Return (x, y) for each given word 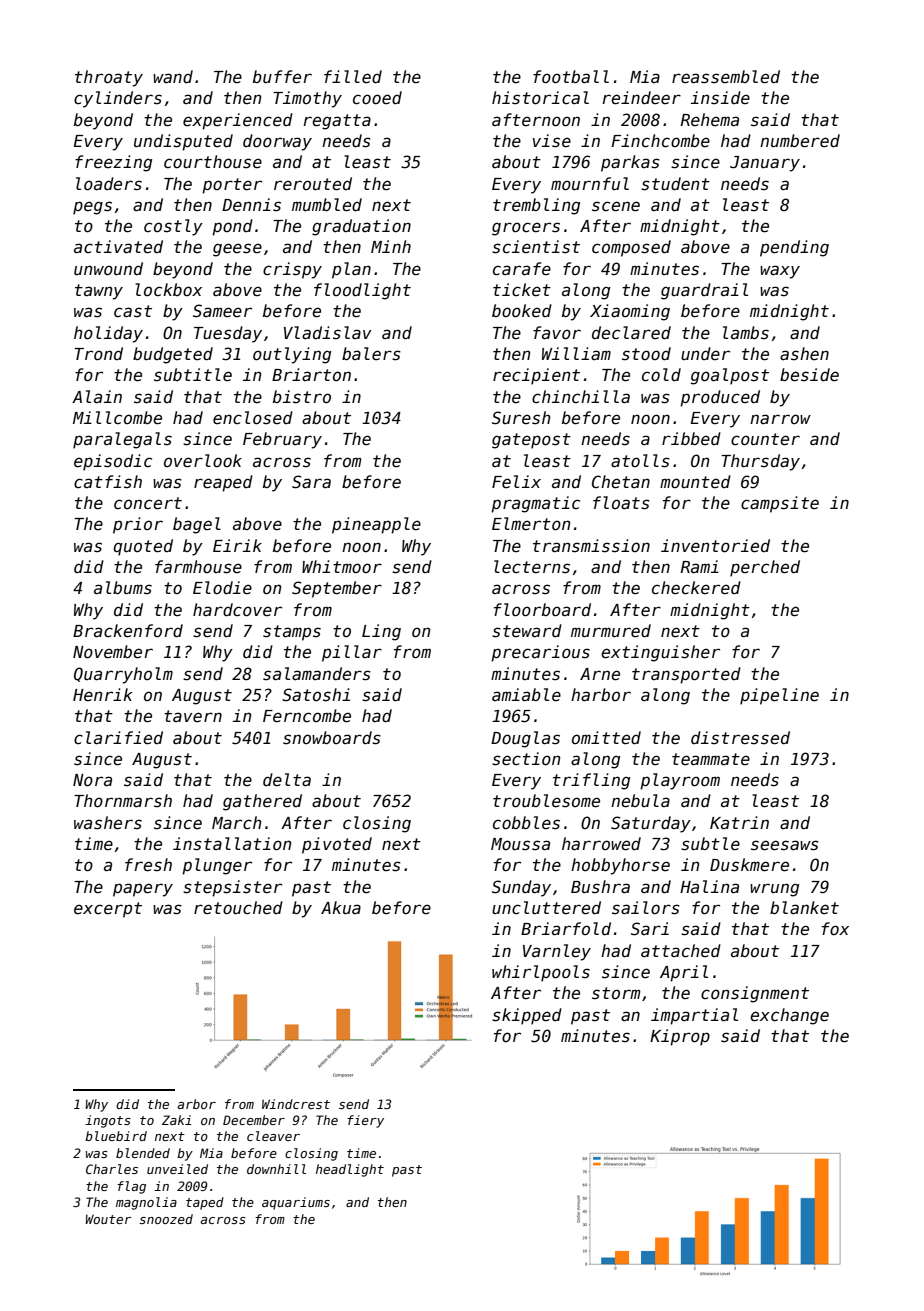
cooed (377, 98)
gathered (262, 802)
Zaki (176, 1120)
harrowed (601, 844)
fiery (365, 1121)
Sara (311, 482)
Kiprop (680, 1037)
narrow (780, 419)
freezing (113, 163)
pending (794, 248)
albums (123, 588)
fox (835, 929)
